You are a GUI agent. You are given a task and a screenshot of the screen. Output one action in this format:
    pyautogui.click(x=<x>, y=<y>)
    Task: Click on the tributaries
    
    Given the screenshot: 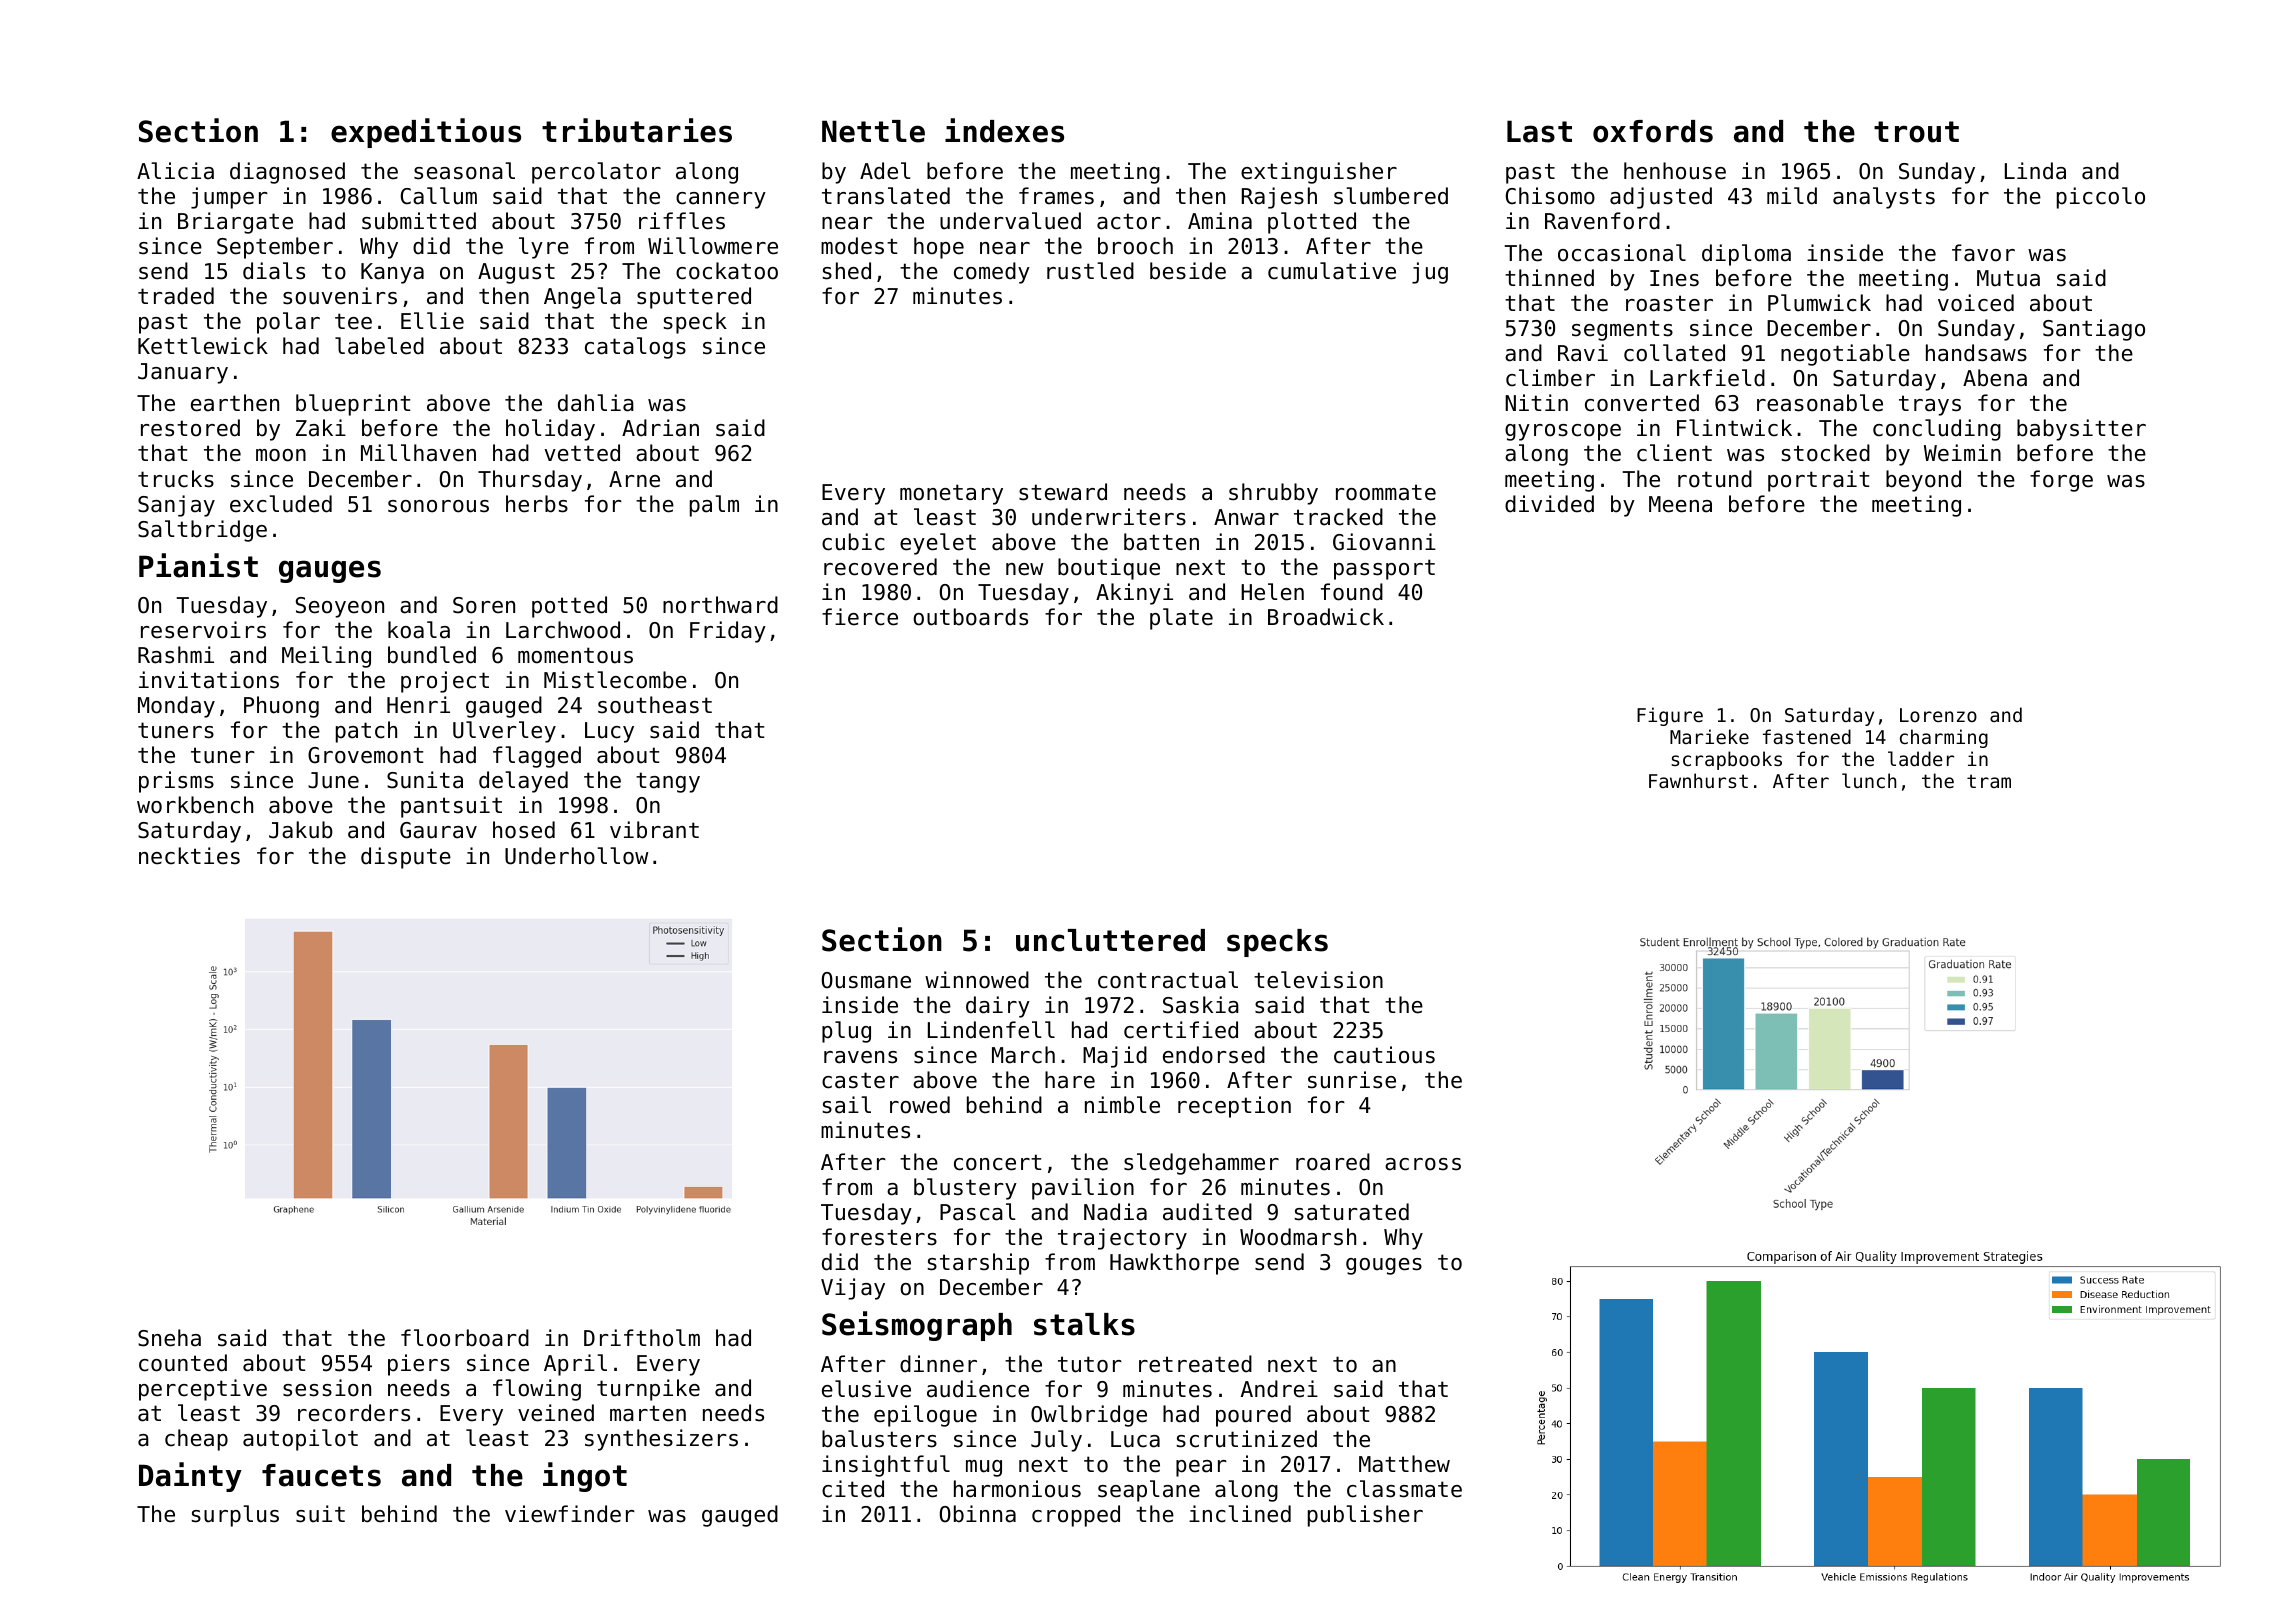 What is the action you would take?
    pyautogui.click(x=637, y=130)
